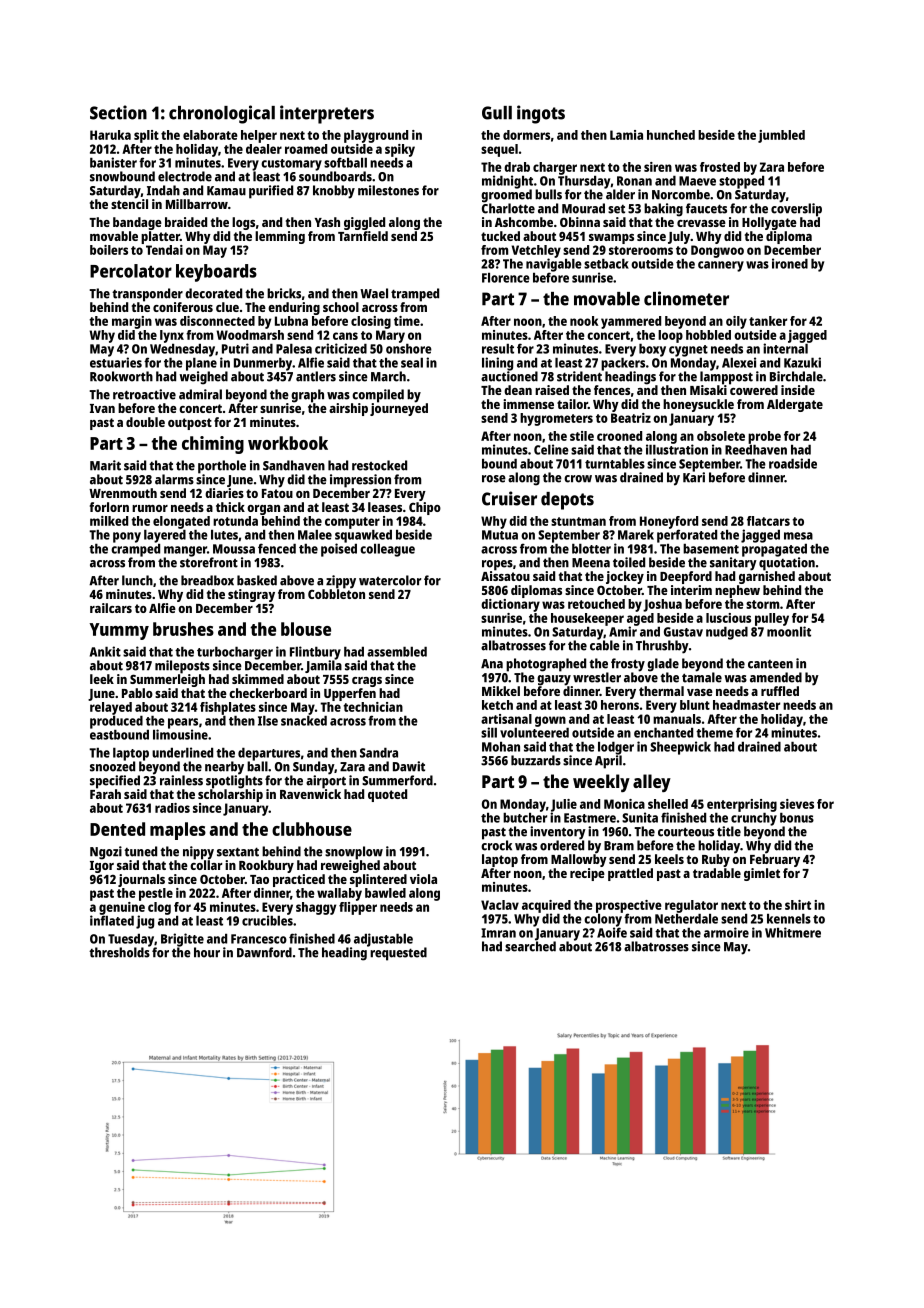  I want to click on Dawit, so click(409, 766).
